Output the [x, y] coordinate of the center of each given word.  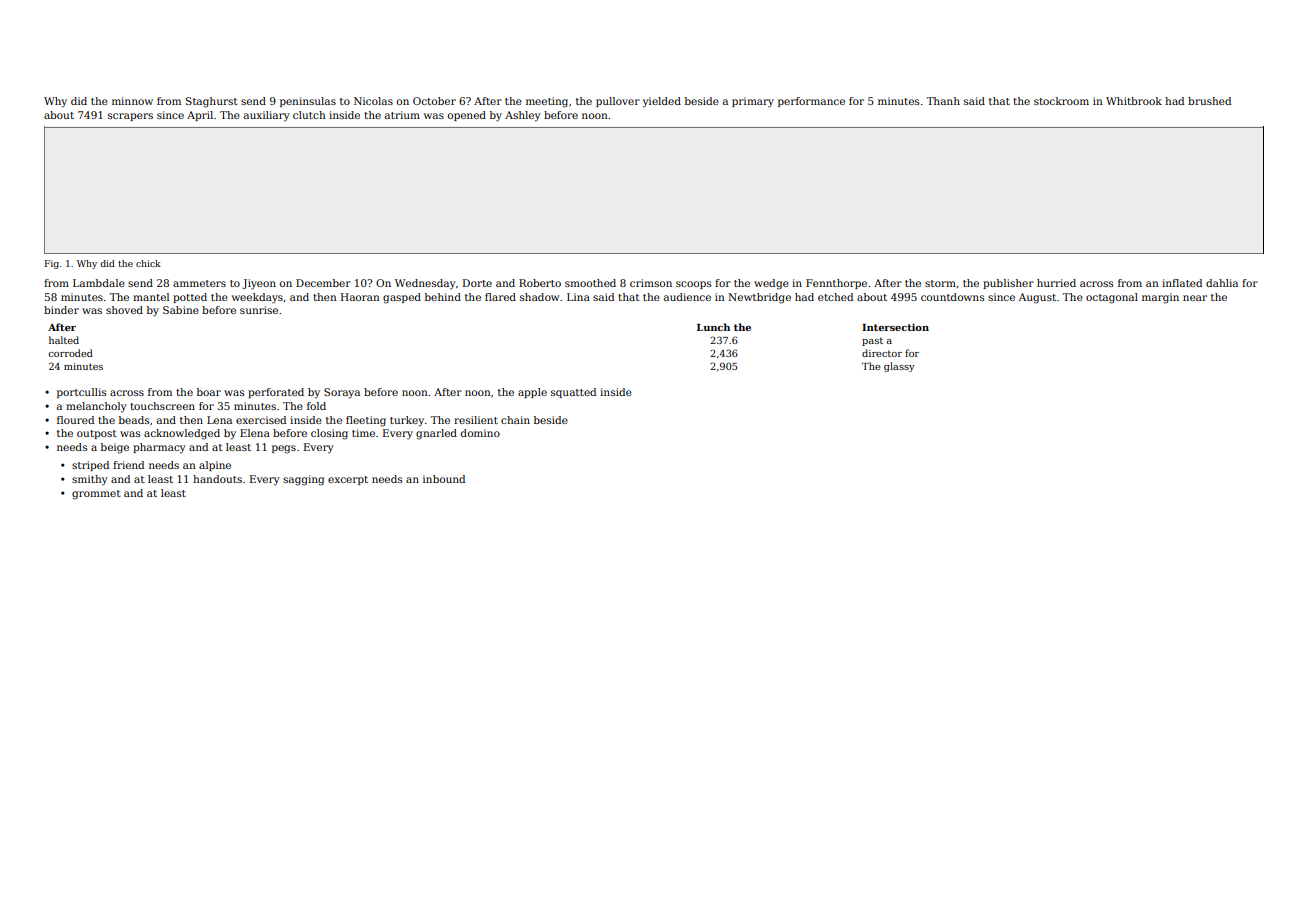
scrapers [130, 117]
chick [148, 263]
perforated [276, 393]
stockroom [1061, 101]
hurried [1056, 283]
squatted [573, 393]
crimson [651, 283]
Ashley [523, 116]
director [882, 353]
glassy [899, 367]
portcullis [81, 393]
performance [811, 102]
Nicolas [373, 101]
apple [532, 393]
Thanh [943, 101]
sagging [303, 480]
